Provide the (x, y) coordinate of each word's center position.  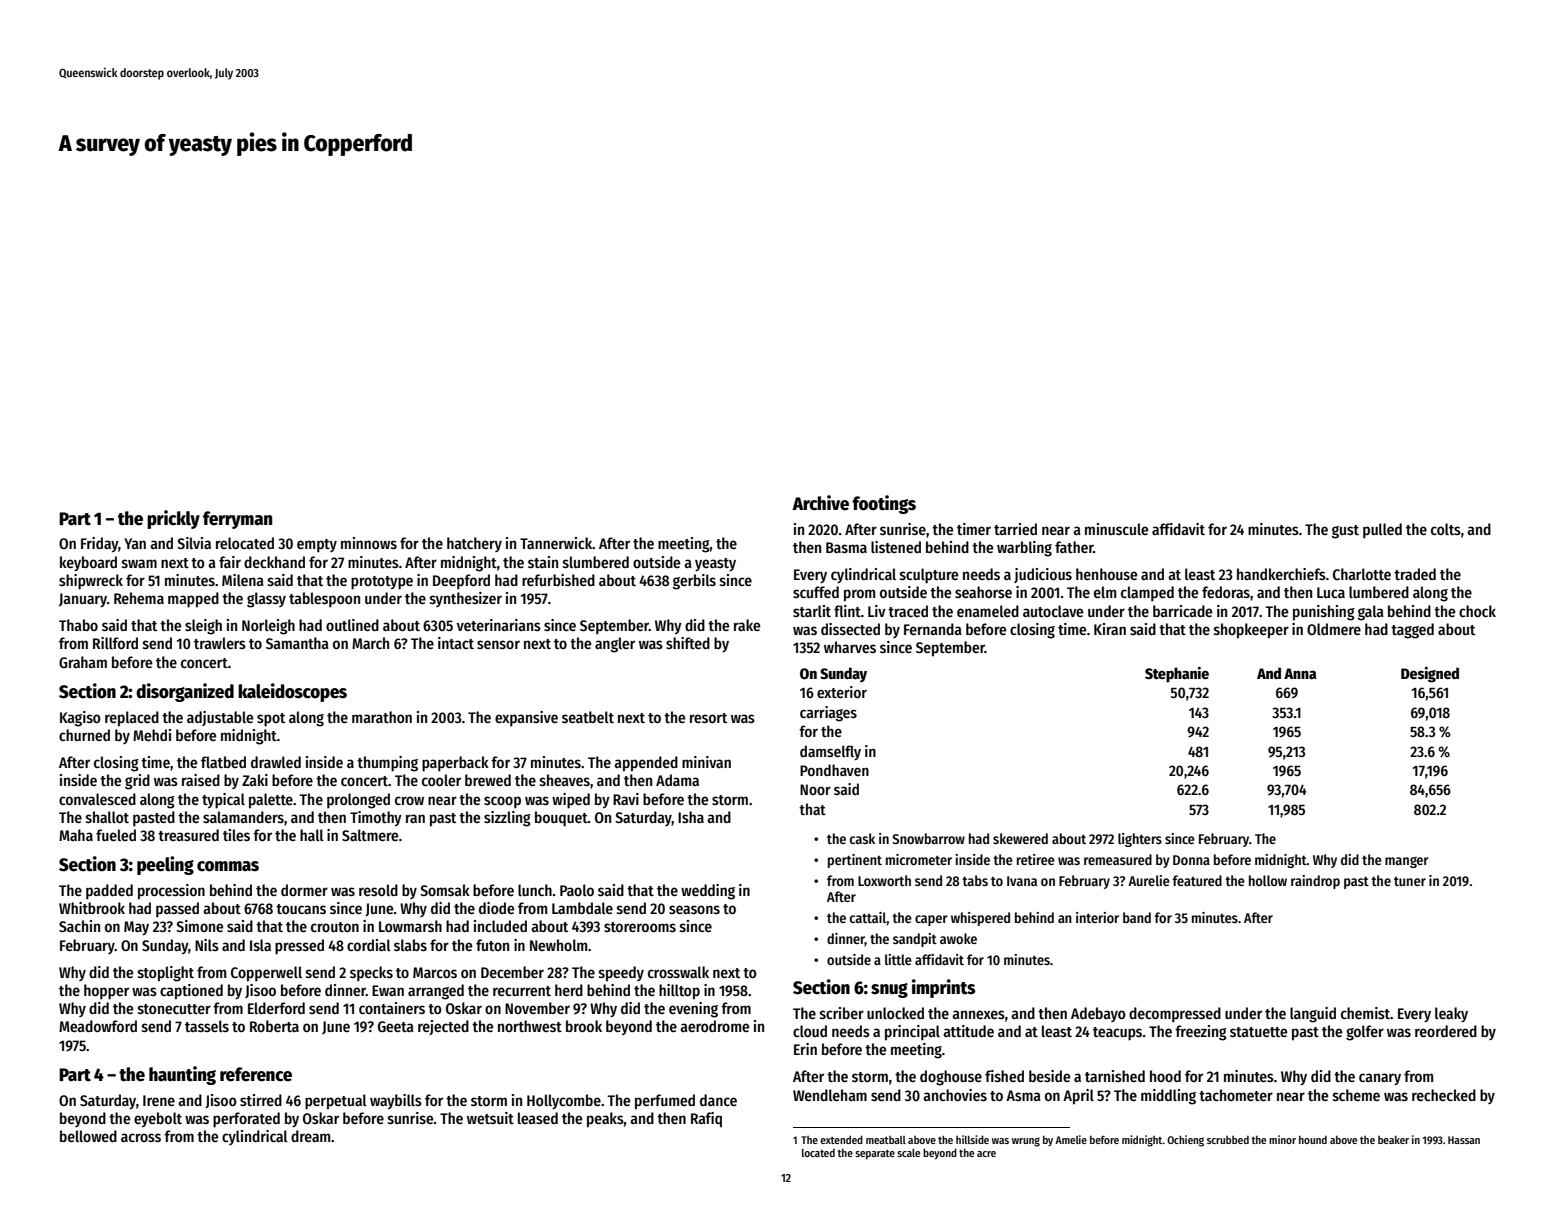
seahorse (983, 592)
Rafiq (706, 1120)
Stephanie (1177, 675)
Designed (1430, 675)
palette (271, 801)
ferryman (237, 520)
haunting (182, 1075)
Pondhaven (834, 770)
